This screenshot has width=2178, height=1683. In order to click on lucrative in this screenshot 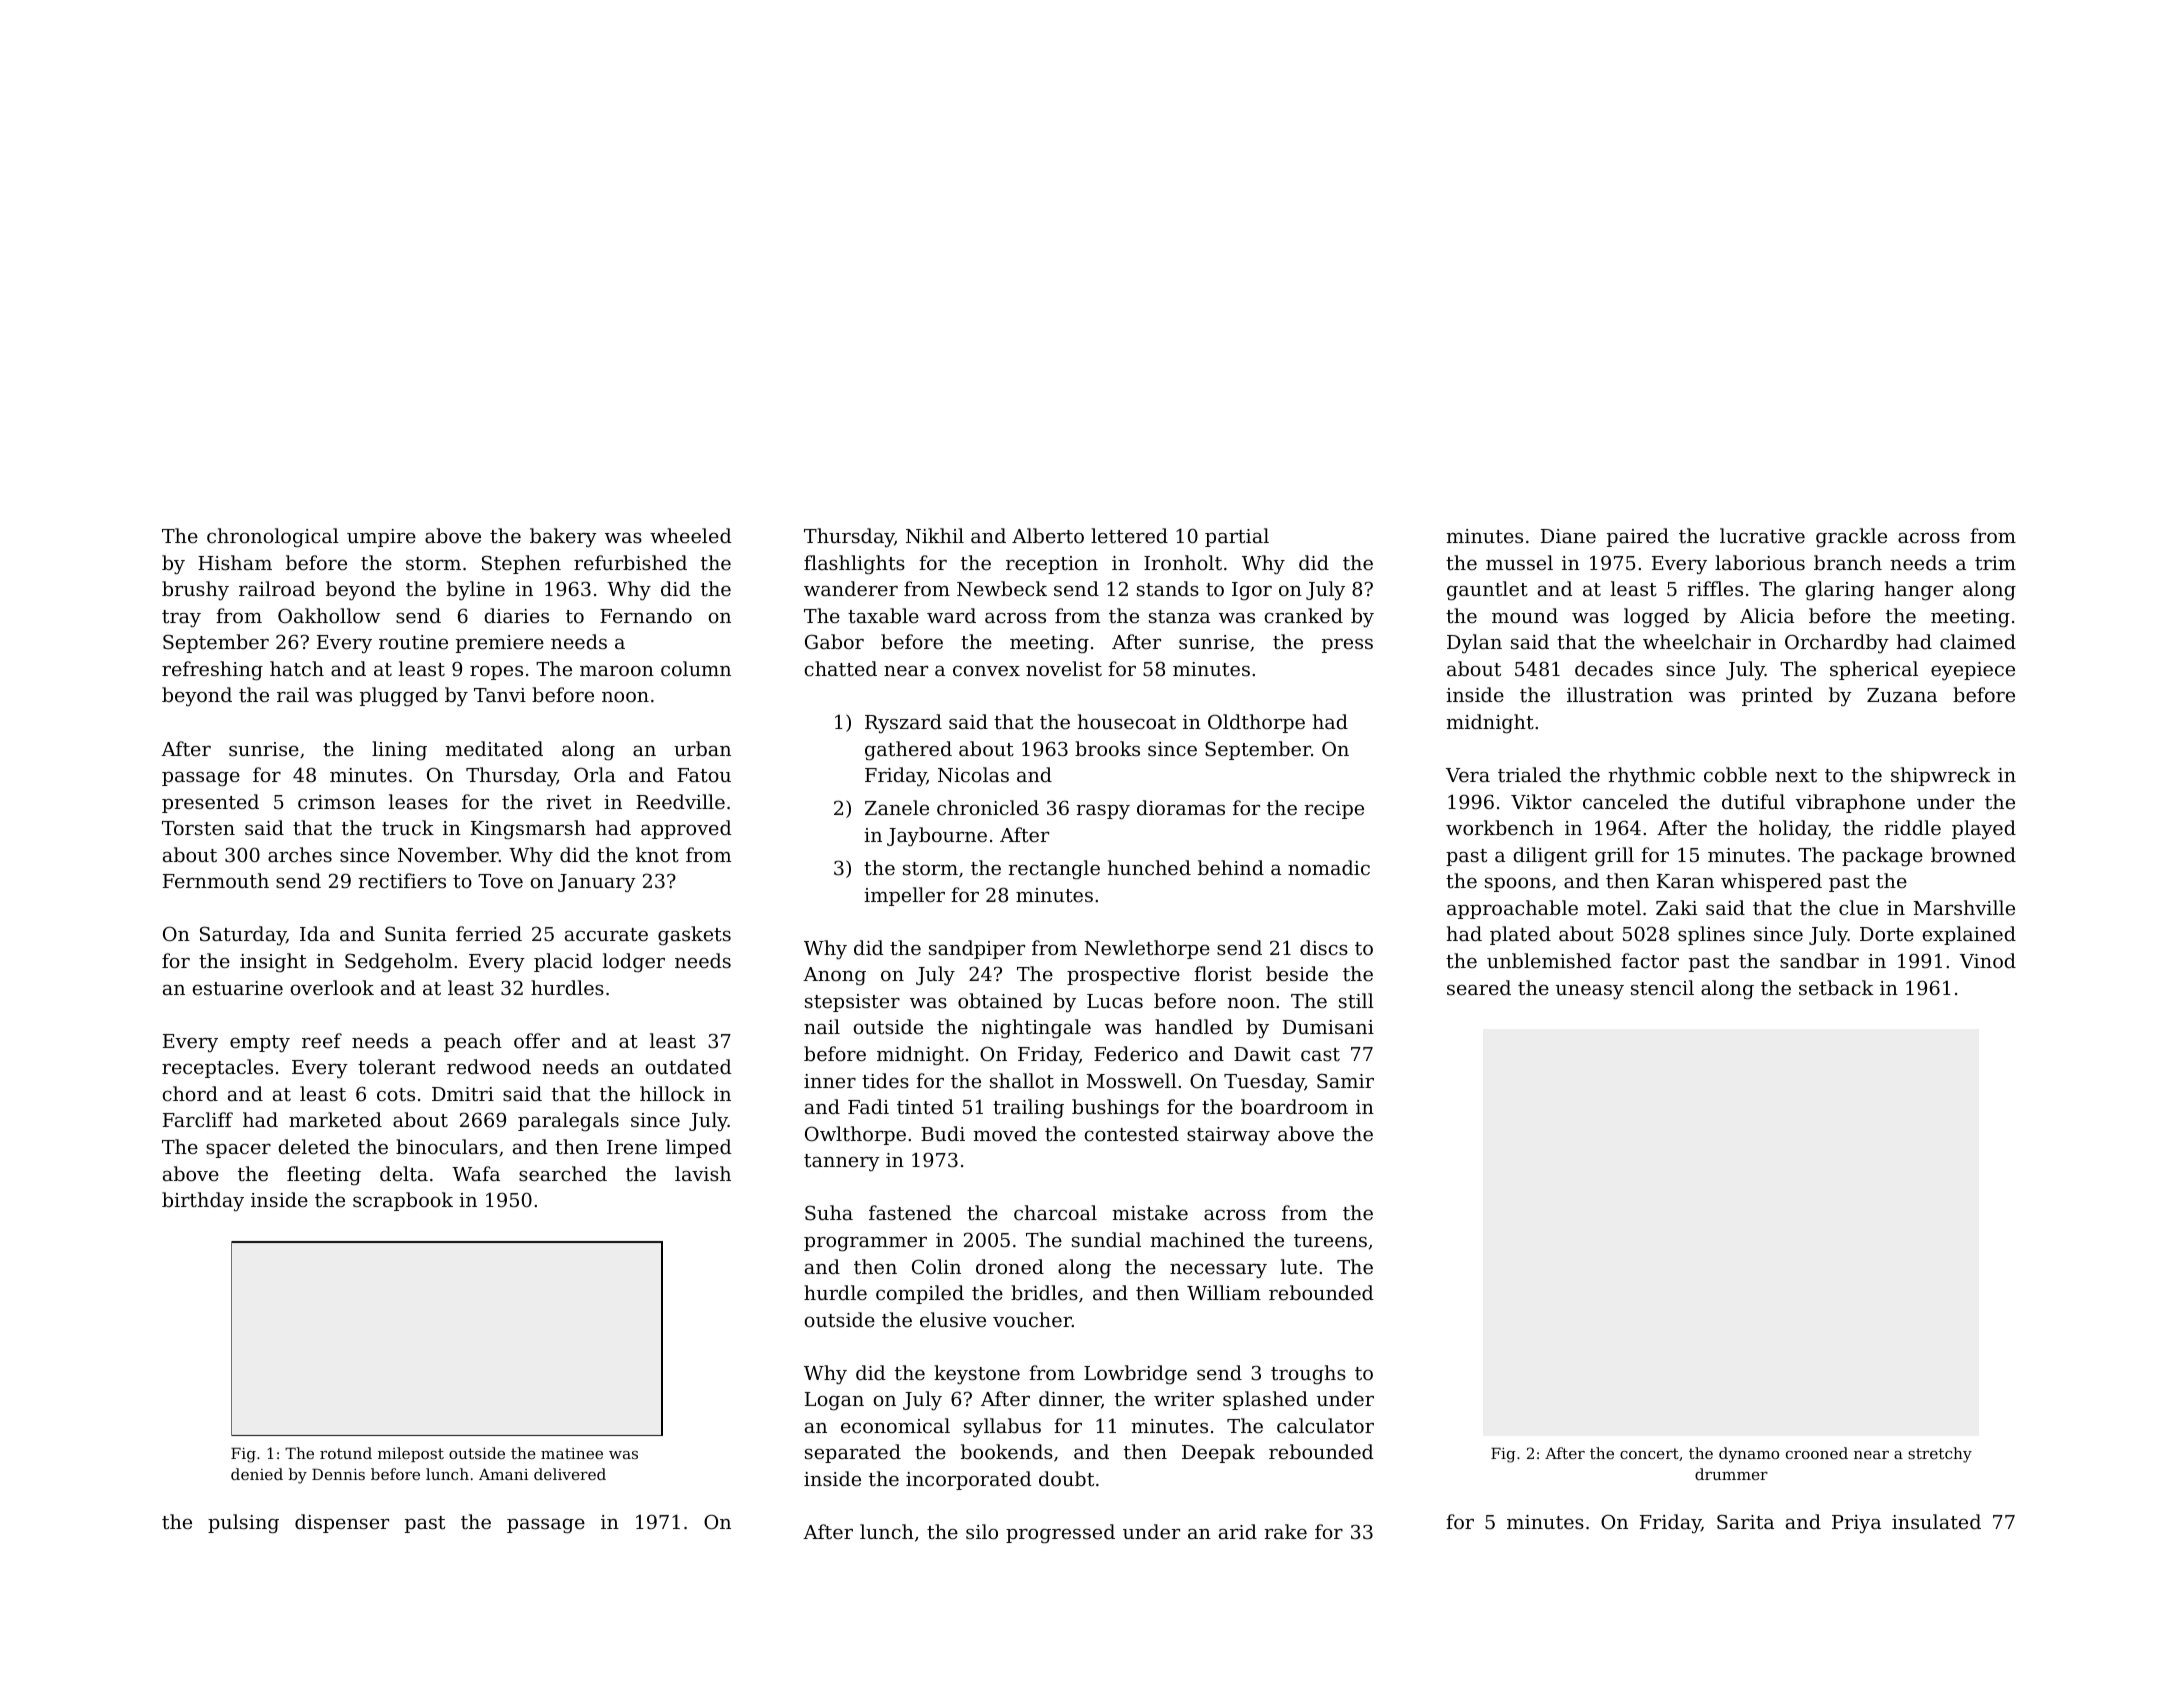, I will do `click(1762, 535)`.
